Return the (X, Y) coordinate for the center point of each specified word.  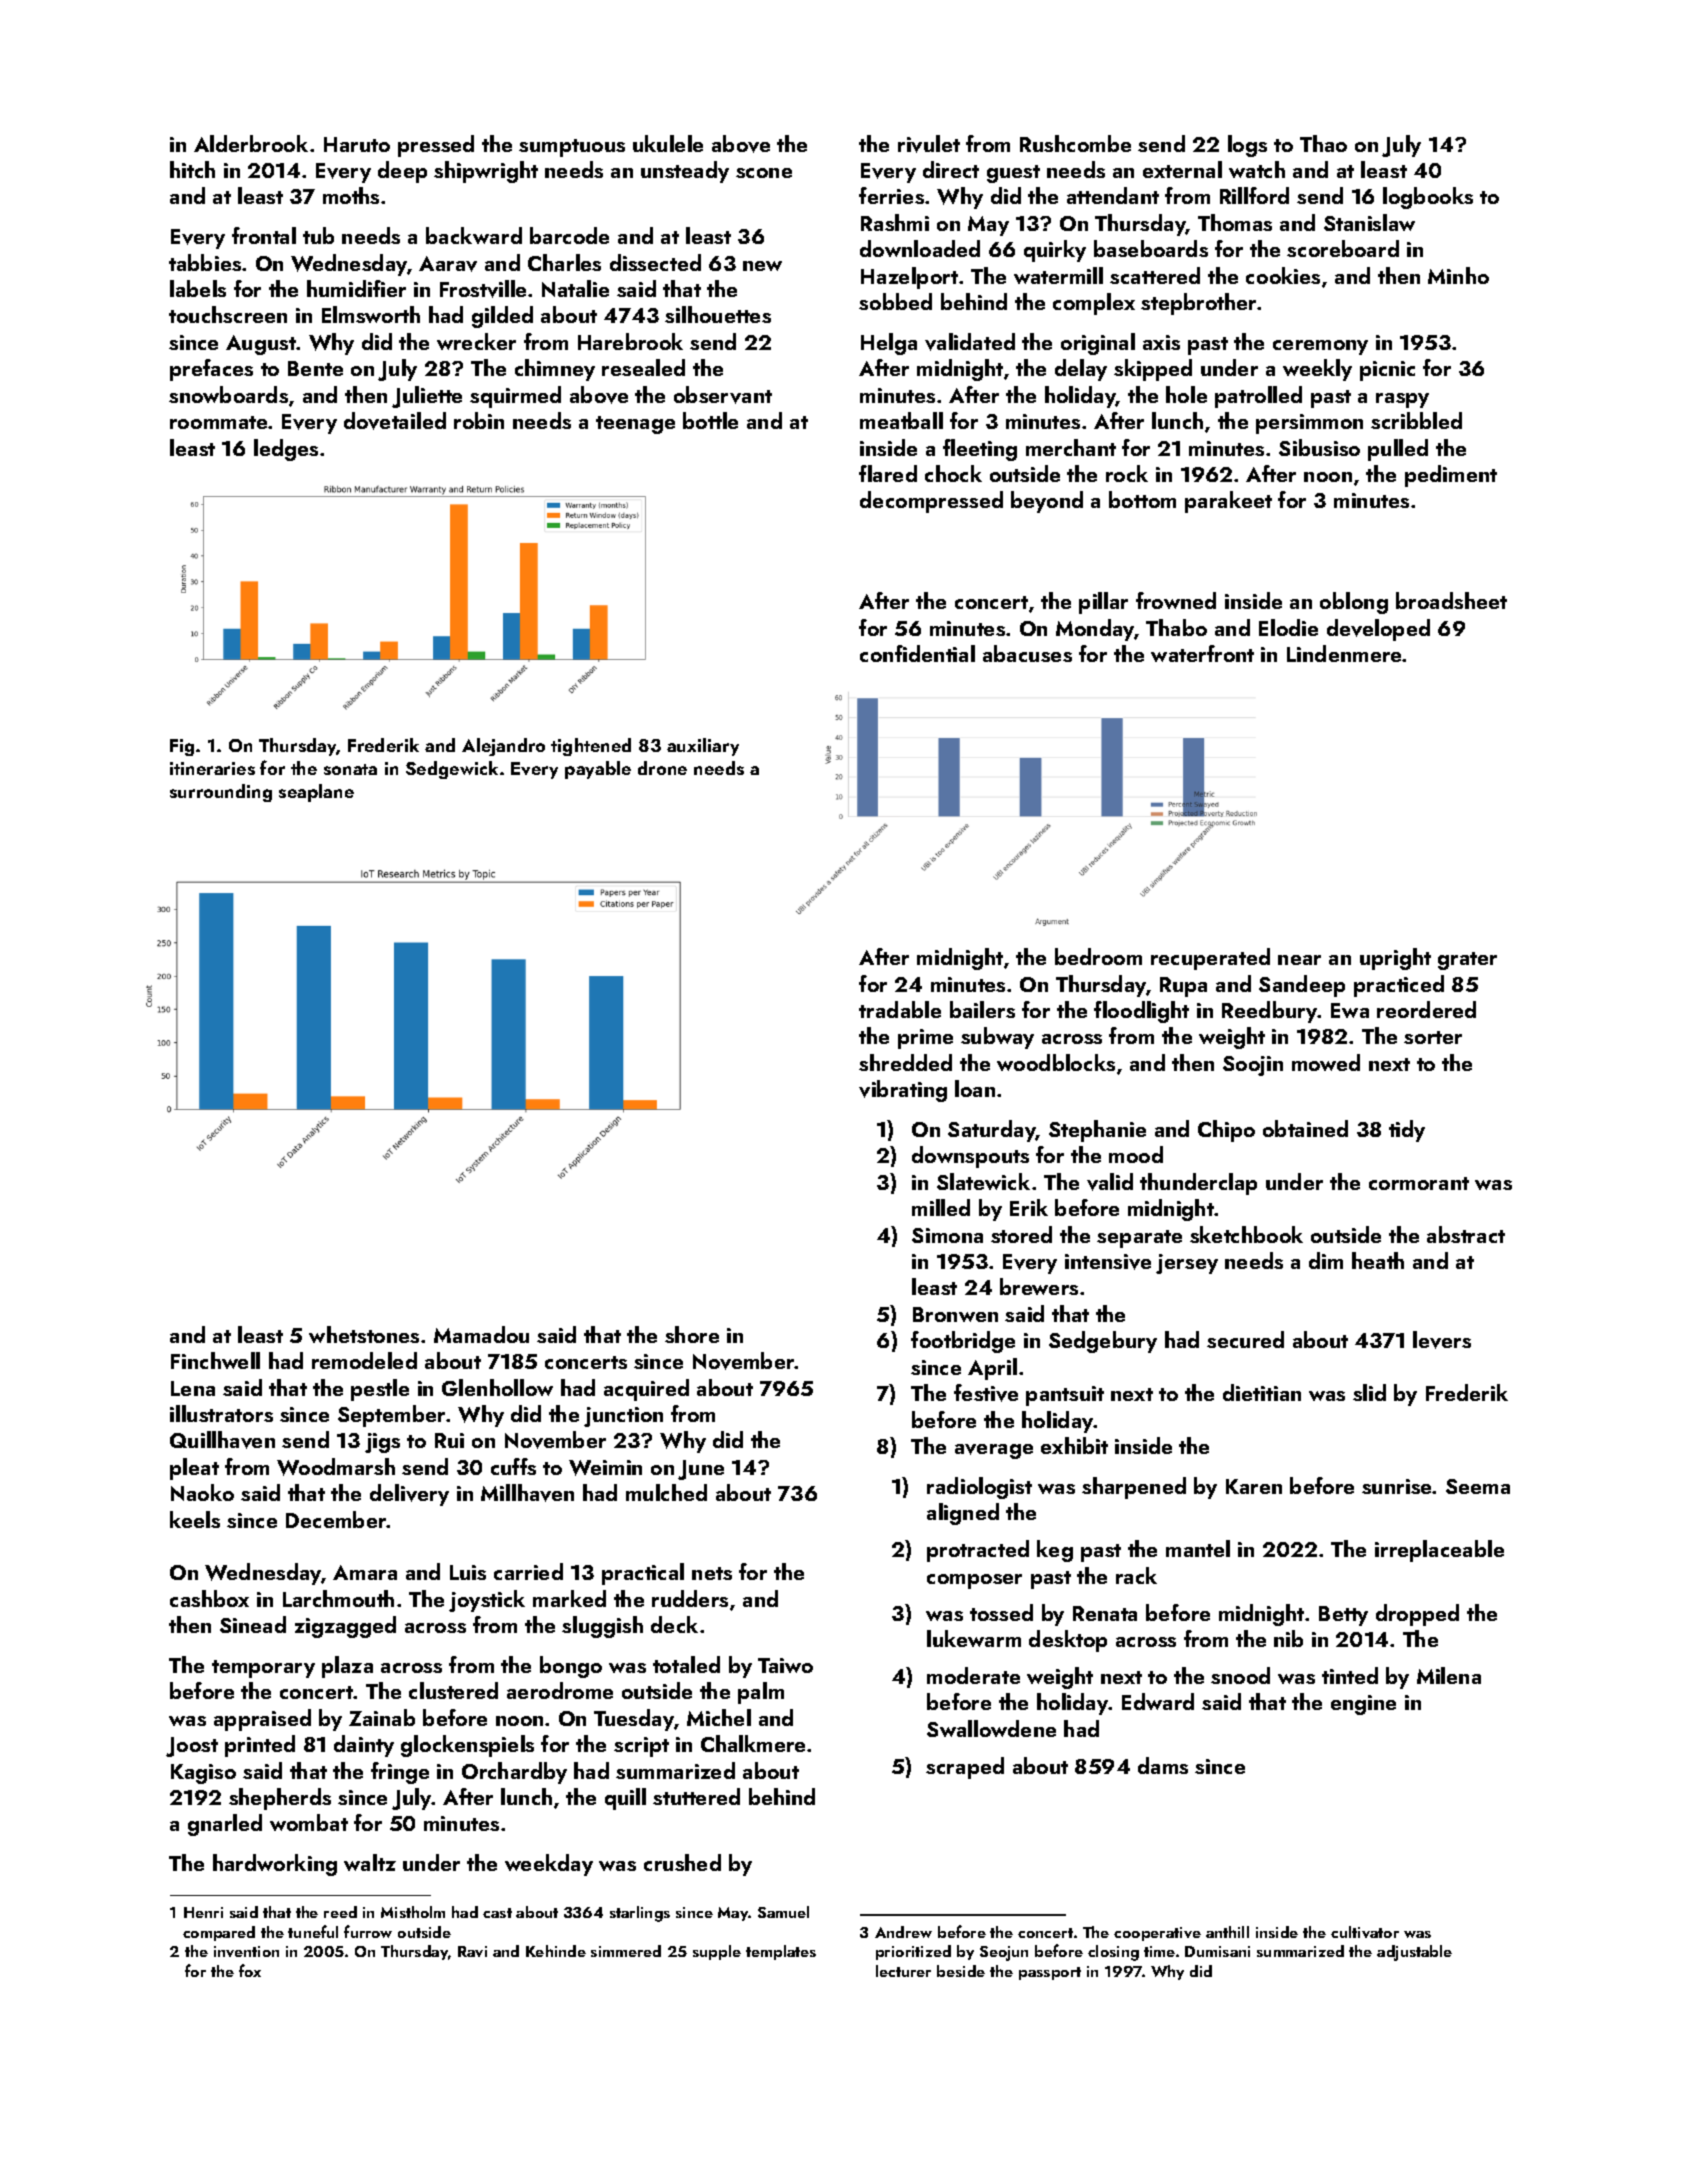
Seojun (1004, 1953)
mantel (1198, 1548)
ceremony (1320, 347)
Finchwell (215, 1360)
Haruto (357, 144)
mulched (666, 1492)
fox (250, 1970)
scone (764, 173)
